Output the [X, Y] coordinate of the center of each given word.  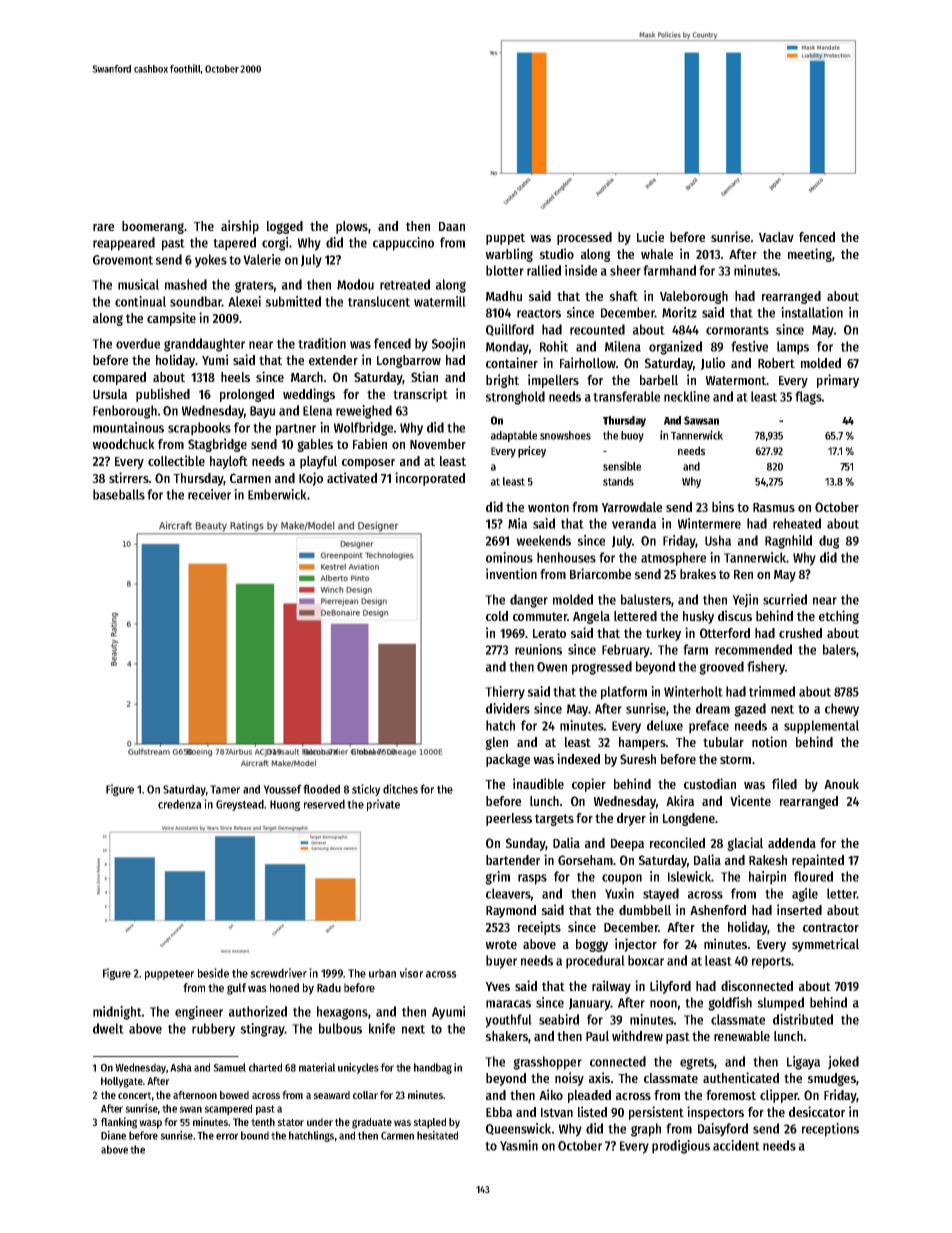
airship [240, 227]
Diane [113, 1135]
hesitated [437, 1135]
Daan [452, 226]
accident [736, 1145]
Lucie [650, 236]
